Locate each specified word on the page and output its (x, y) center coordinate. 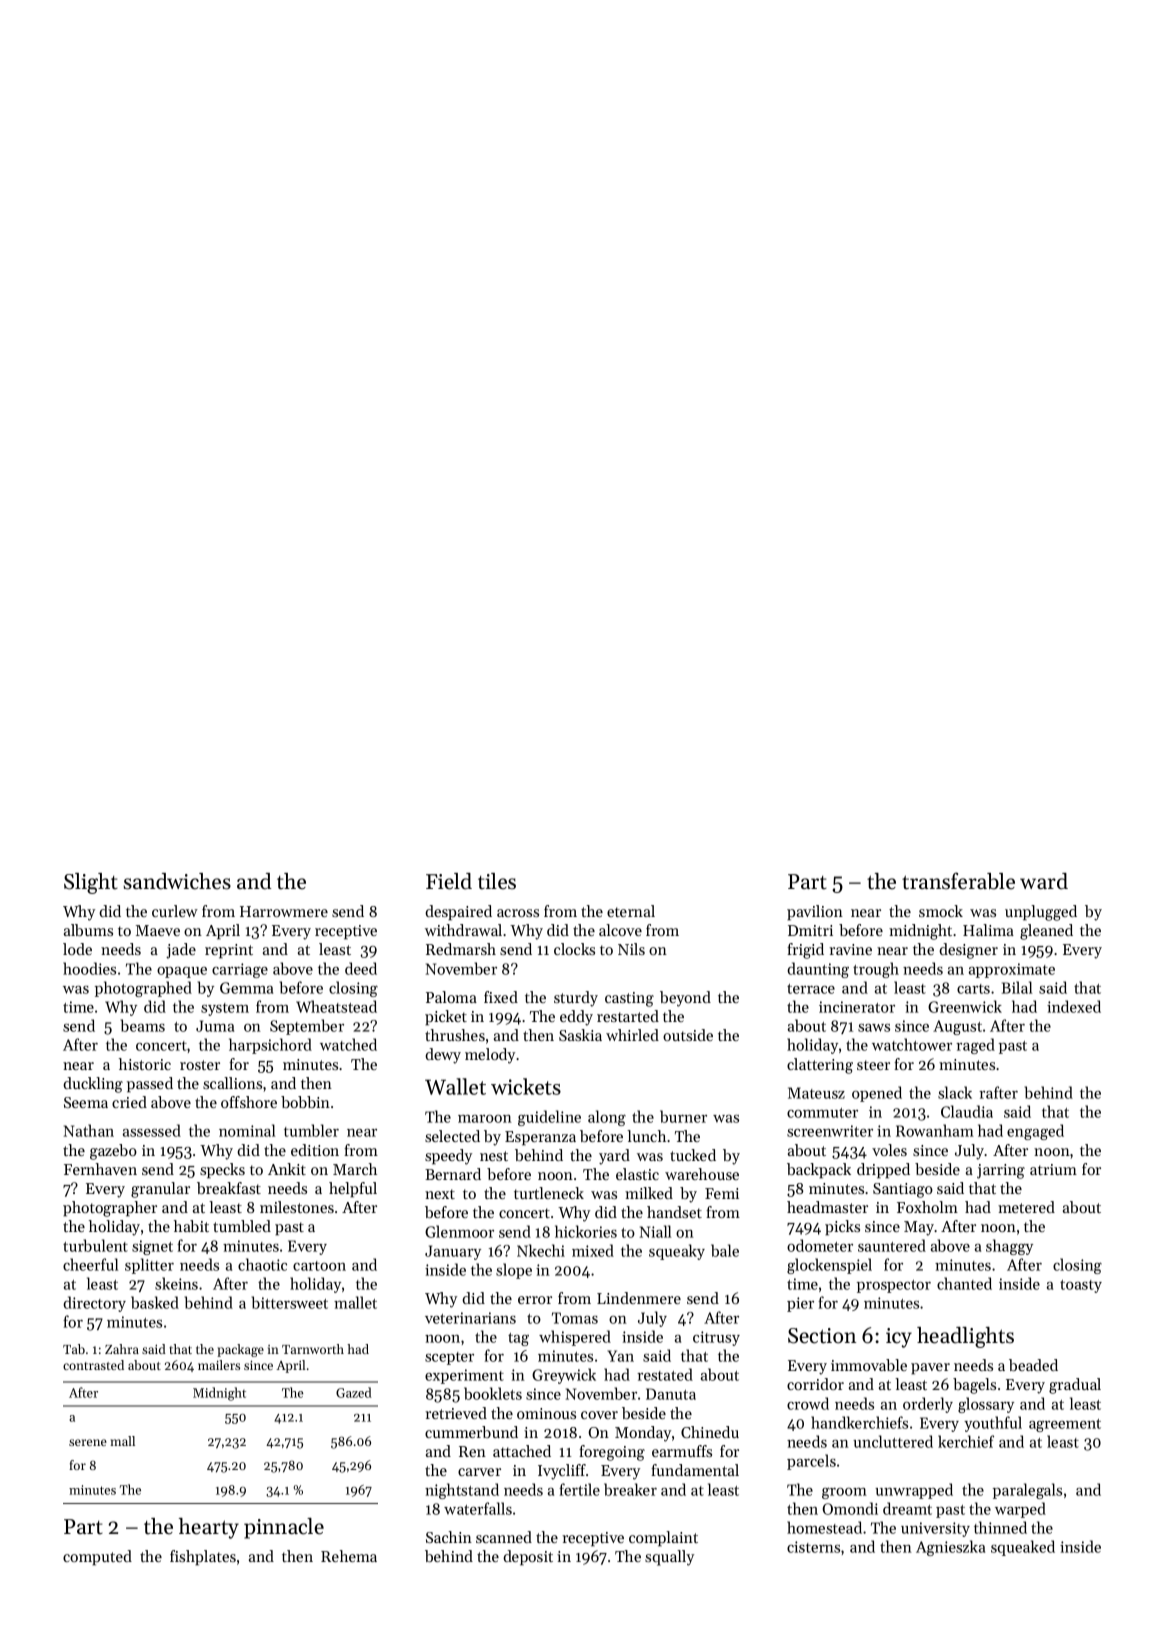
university (935, 1529)
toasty (1081, 1286)
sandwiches (177, 881)
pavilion (815, 913)
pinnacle (284, 1528)
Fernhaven (100, 1169)
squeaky (677, 1252)
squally (669, 1558)
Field (449, 881)
